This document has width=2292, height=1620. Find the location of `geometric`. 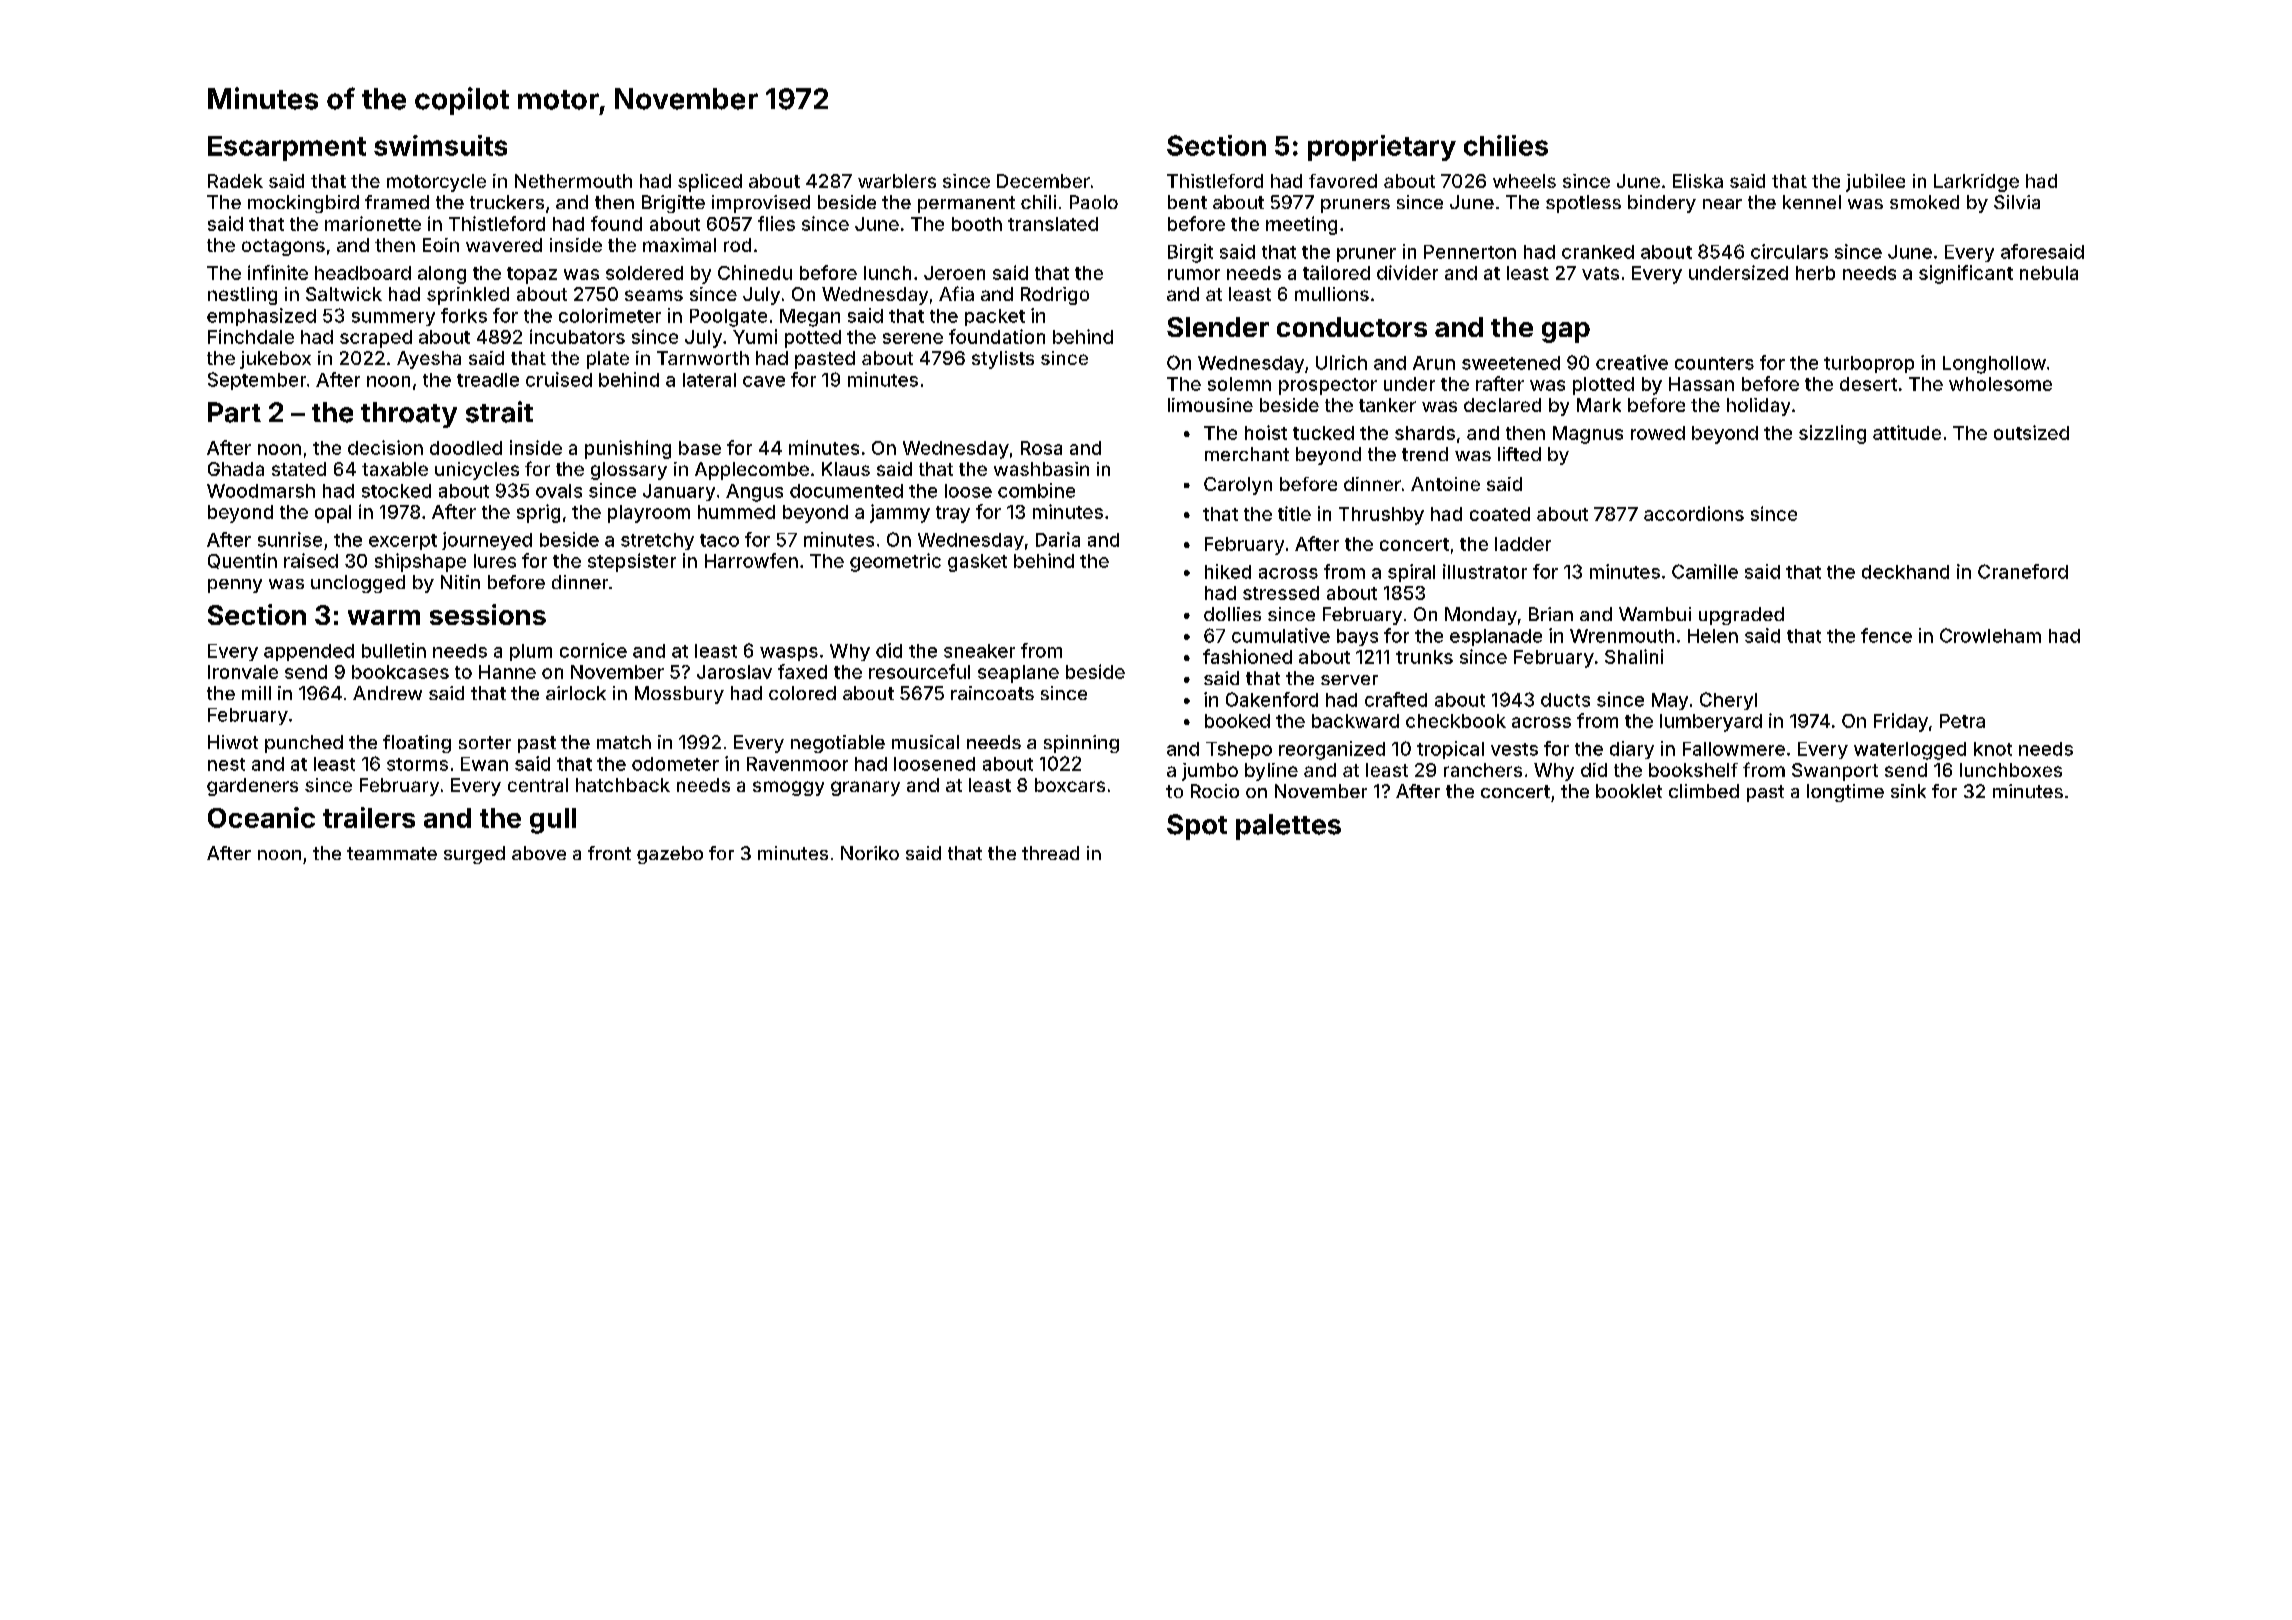

geometric is located at coordinates (895, 562).
